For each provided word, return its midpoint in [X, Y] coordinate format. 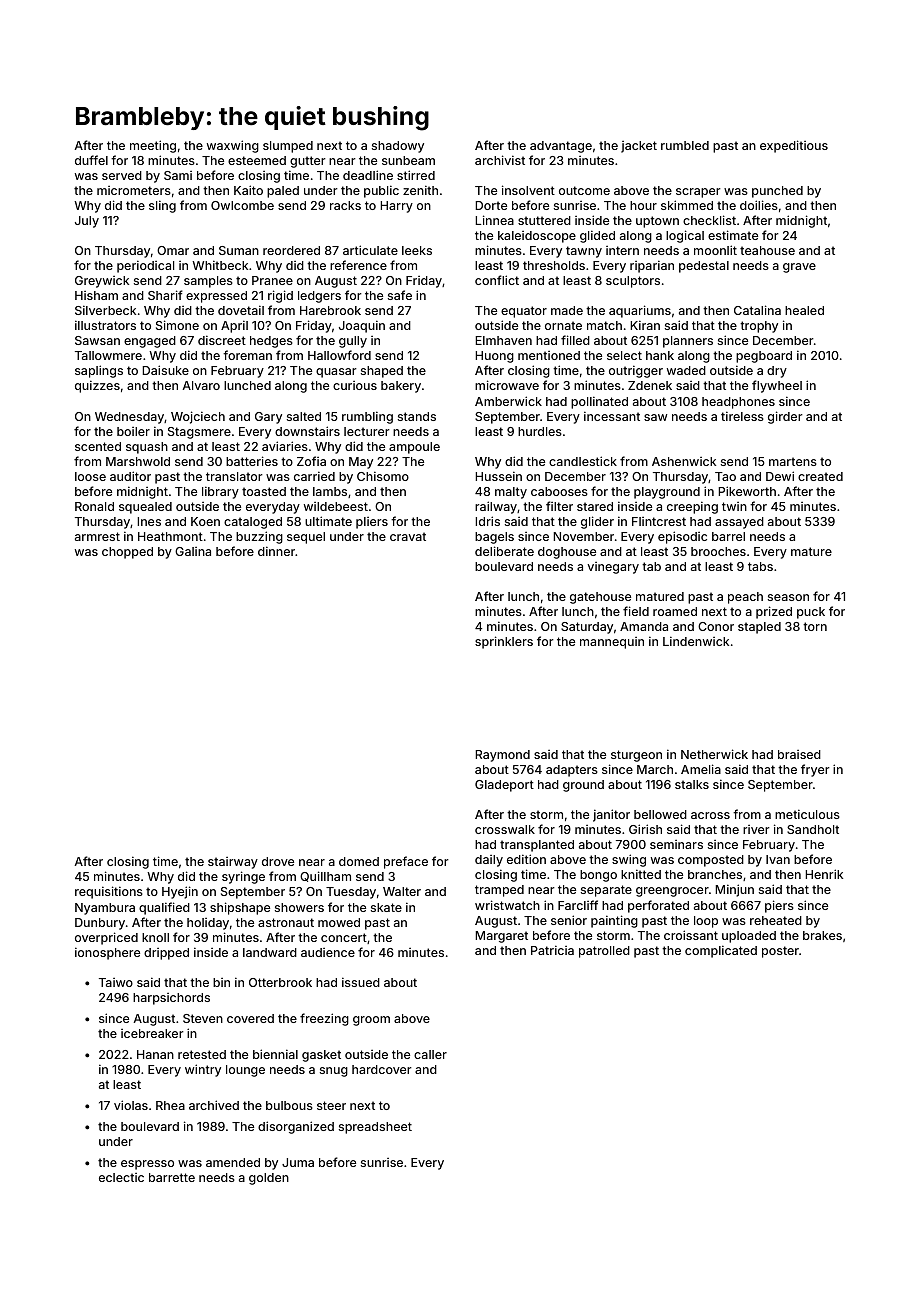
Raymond [502, 756]
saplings [99, 371]
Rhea [170, 1105]
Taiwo [116, 982]
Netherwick [714, 754]
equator [524, 312]
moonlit [715, 250]
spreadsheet [375, 1128]
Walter [402, 891]
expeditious [794, 146]
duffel [91, 160]
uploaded [749, 937]
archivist [500, 160]
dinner [276, 551]
